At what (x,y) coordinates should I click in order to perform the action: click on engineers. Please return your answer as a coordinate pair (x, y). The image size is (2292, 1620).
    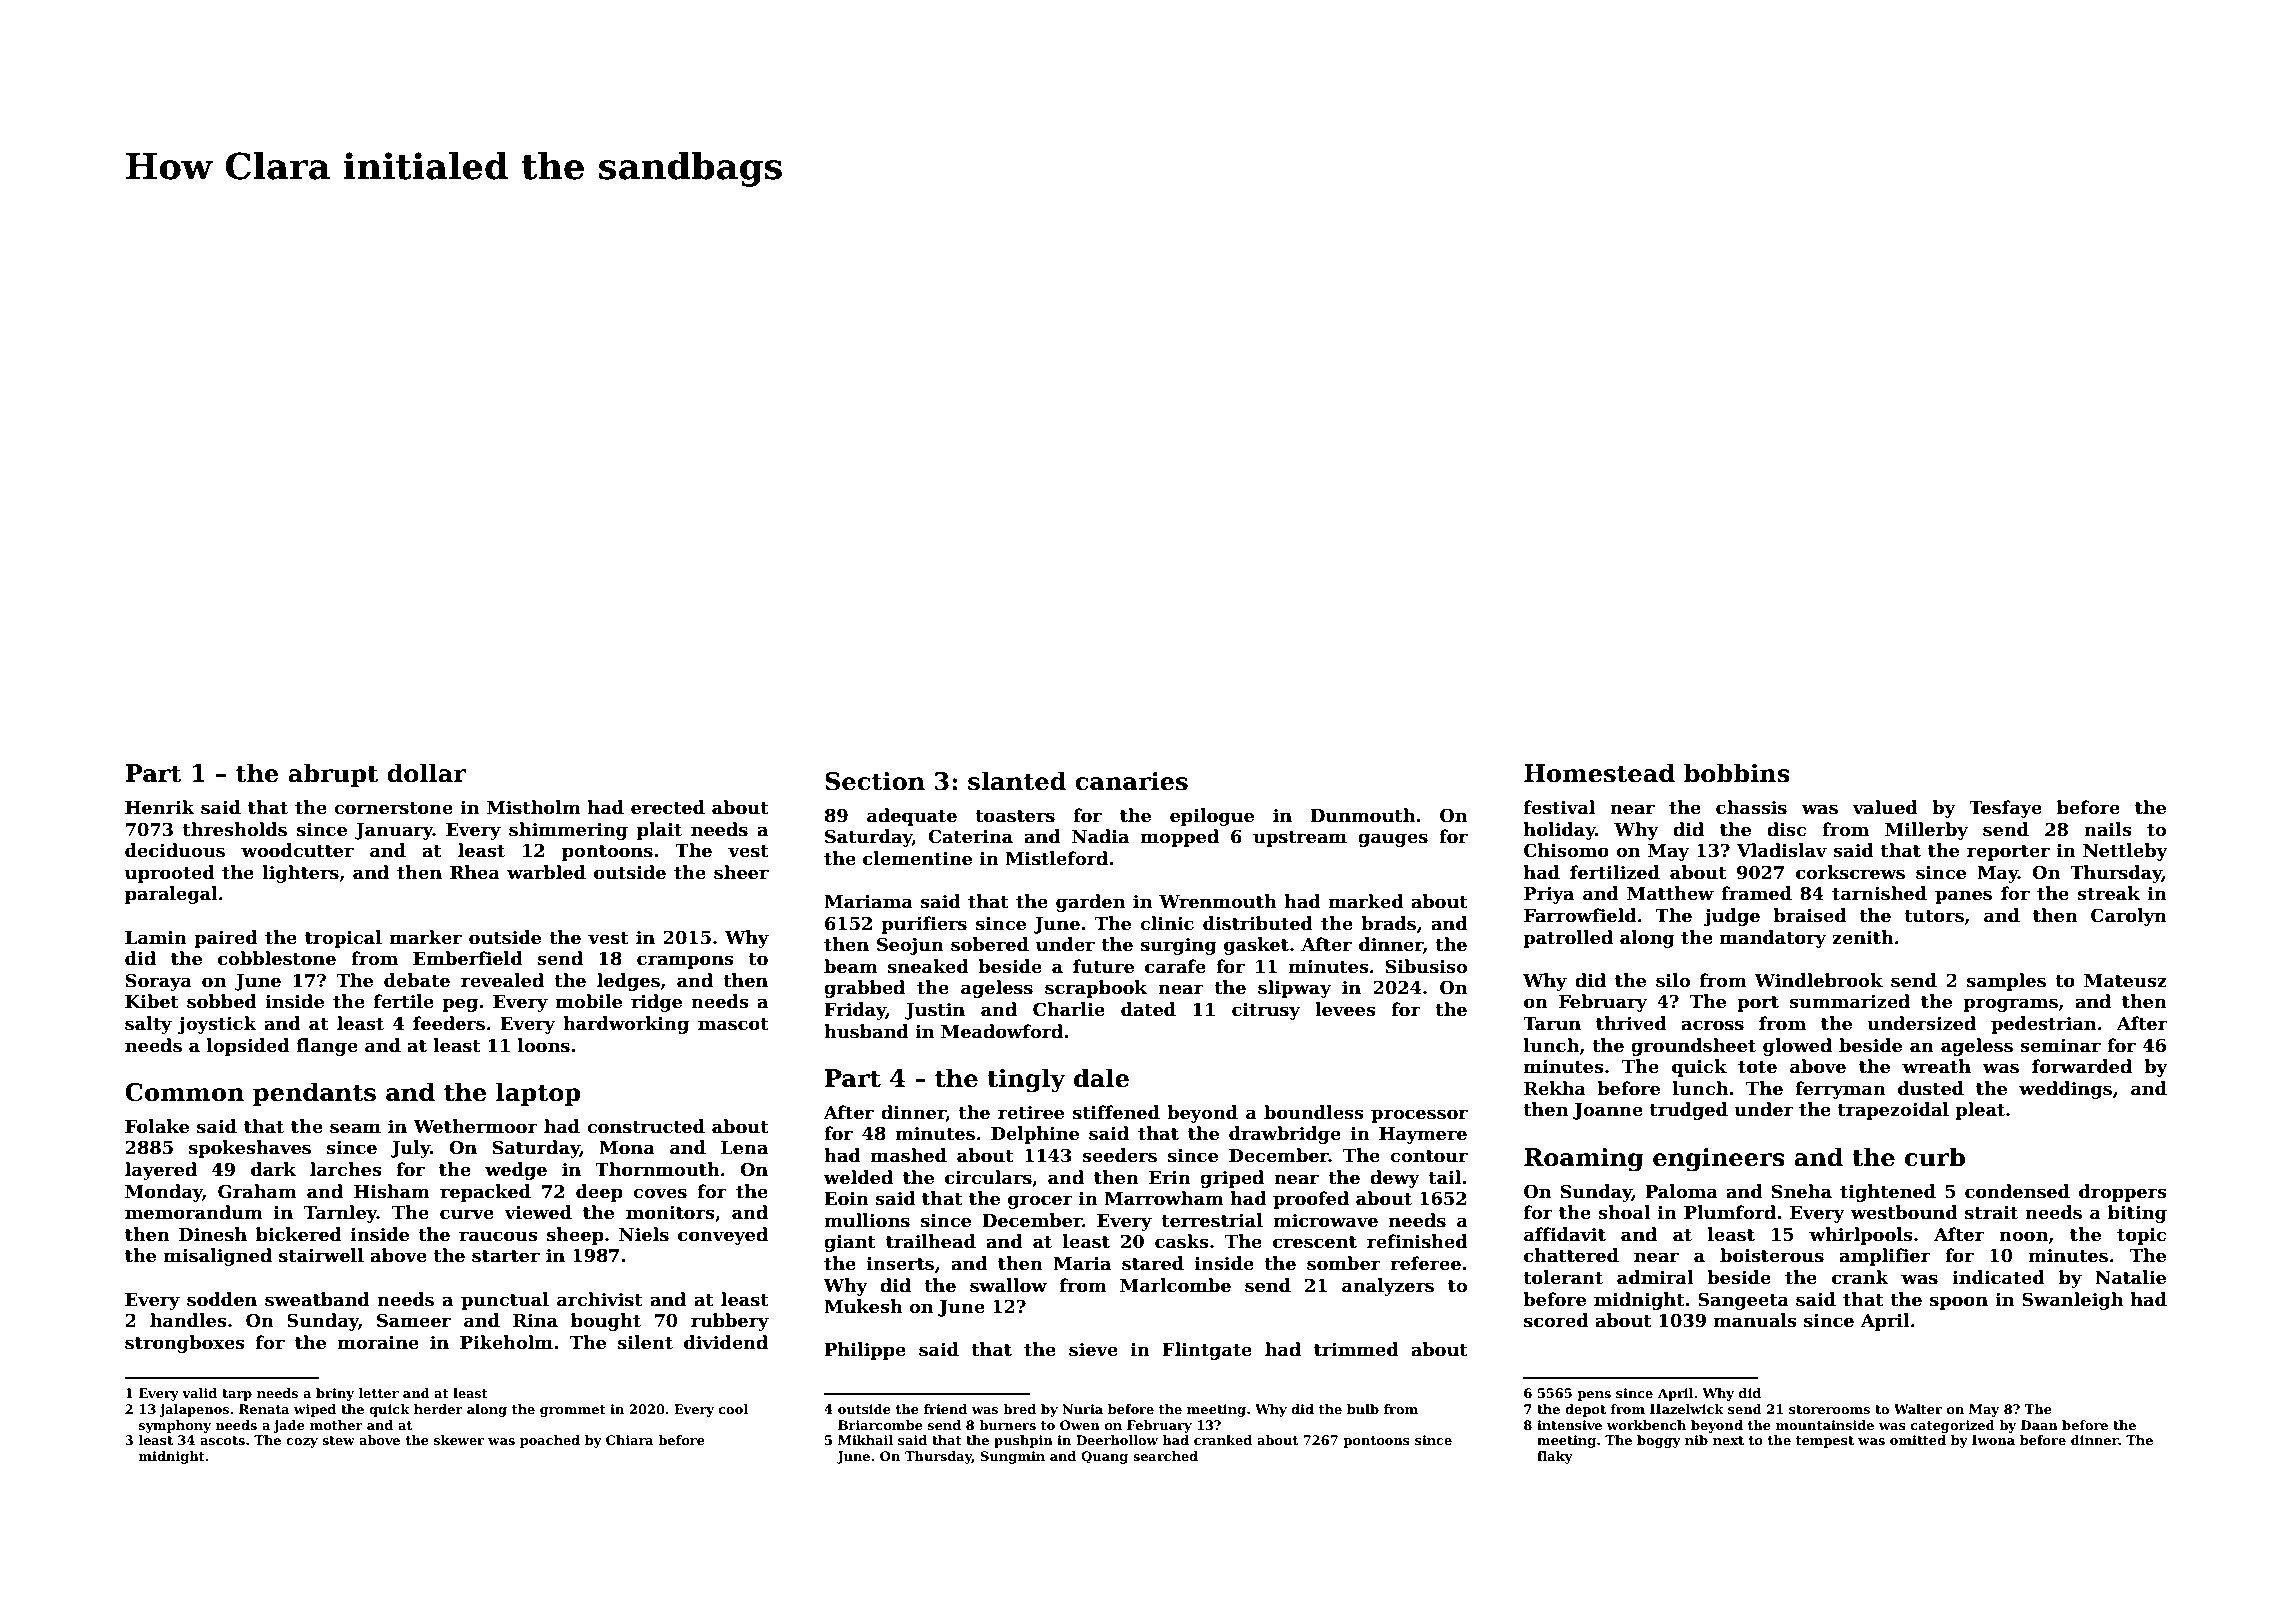
    Looking at the image, I should click on (1719, 1160).
